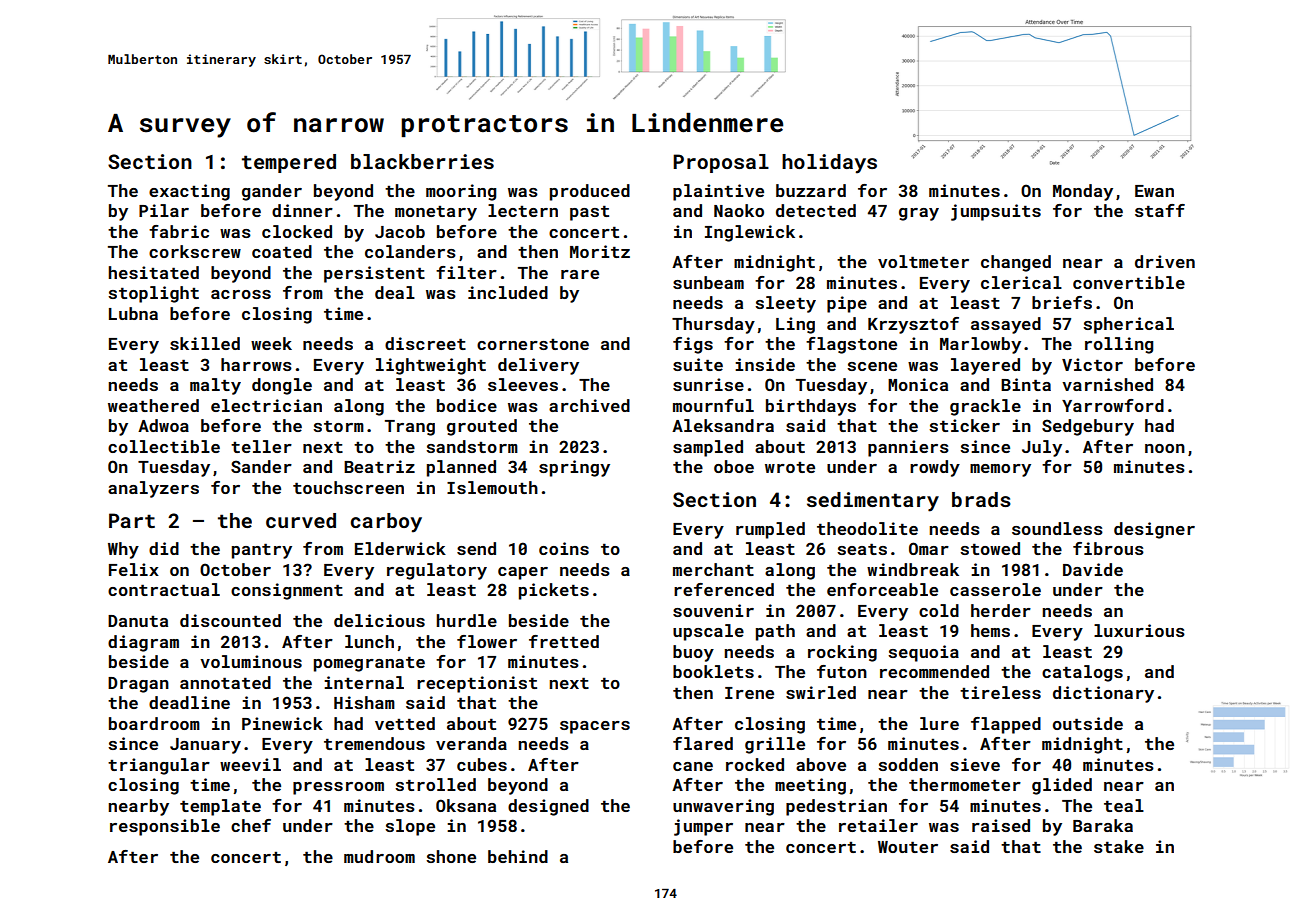  I want to click on buoy, so click(693, 653).
